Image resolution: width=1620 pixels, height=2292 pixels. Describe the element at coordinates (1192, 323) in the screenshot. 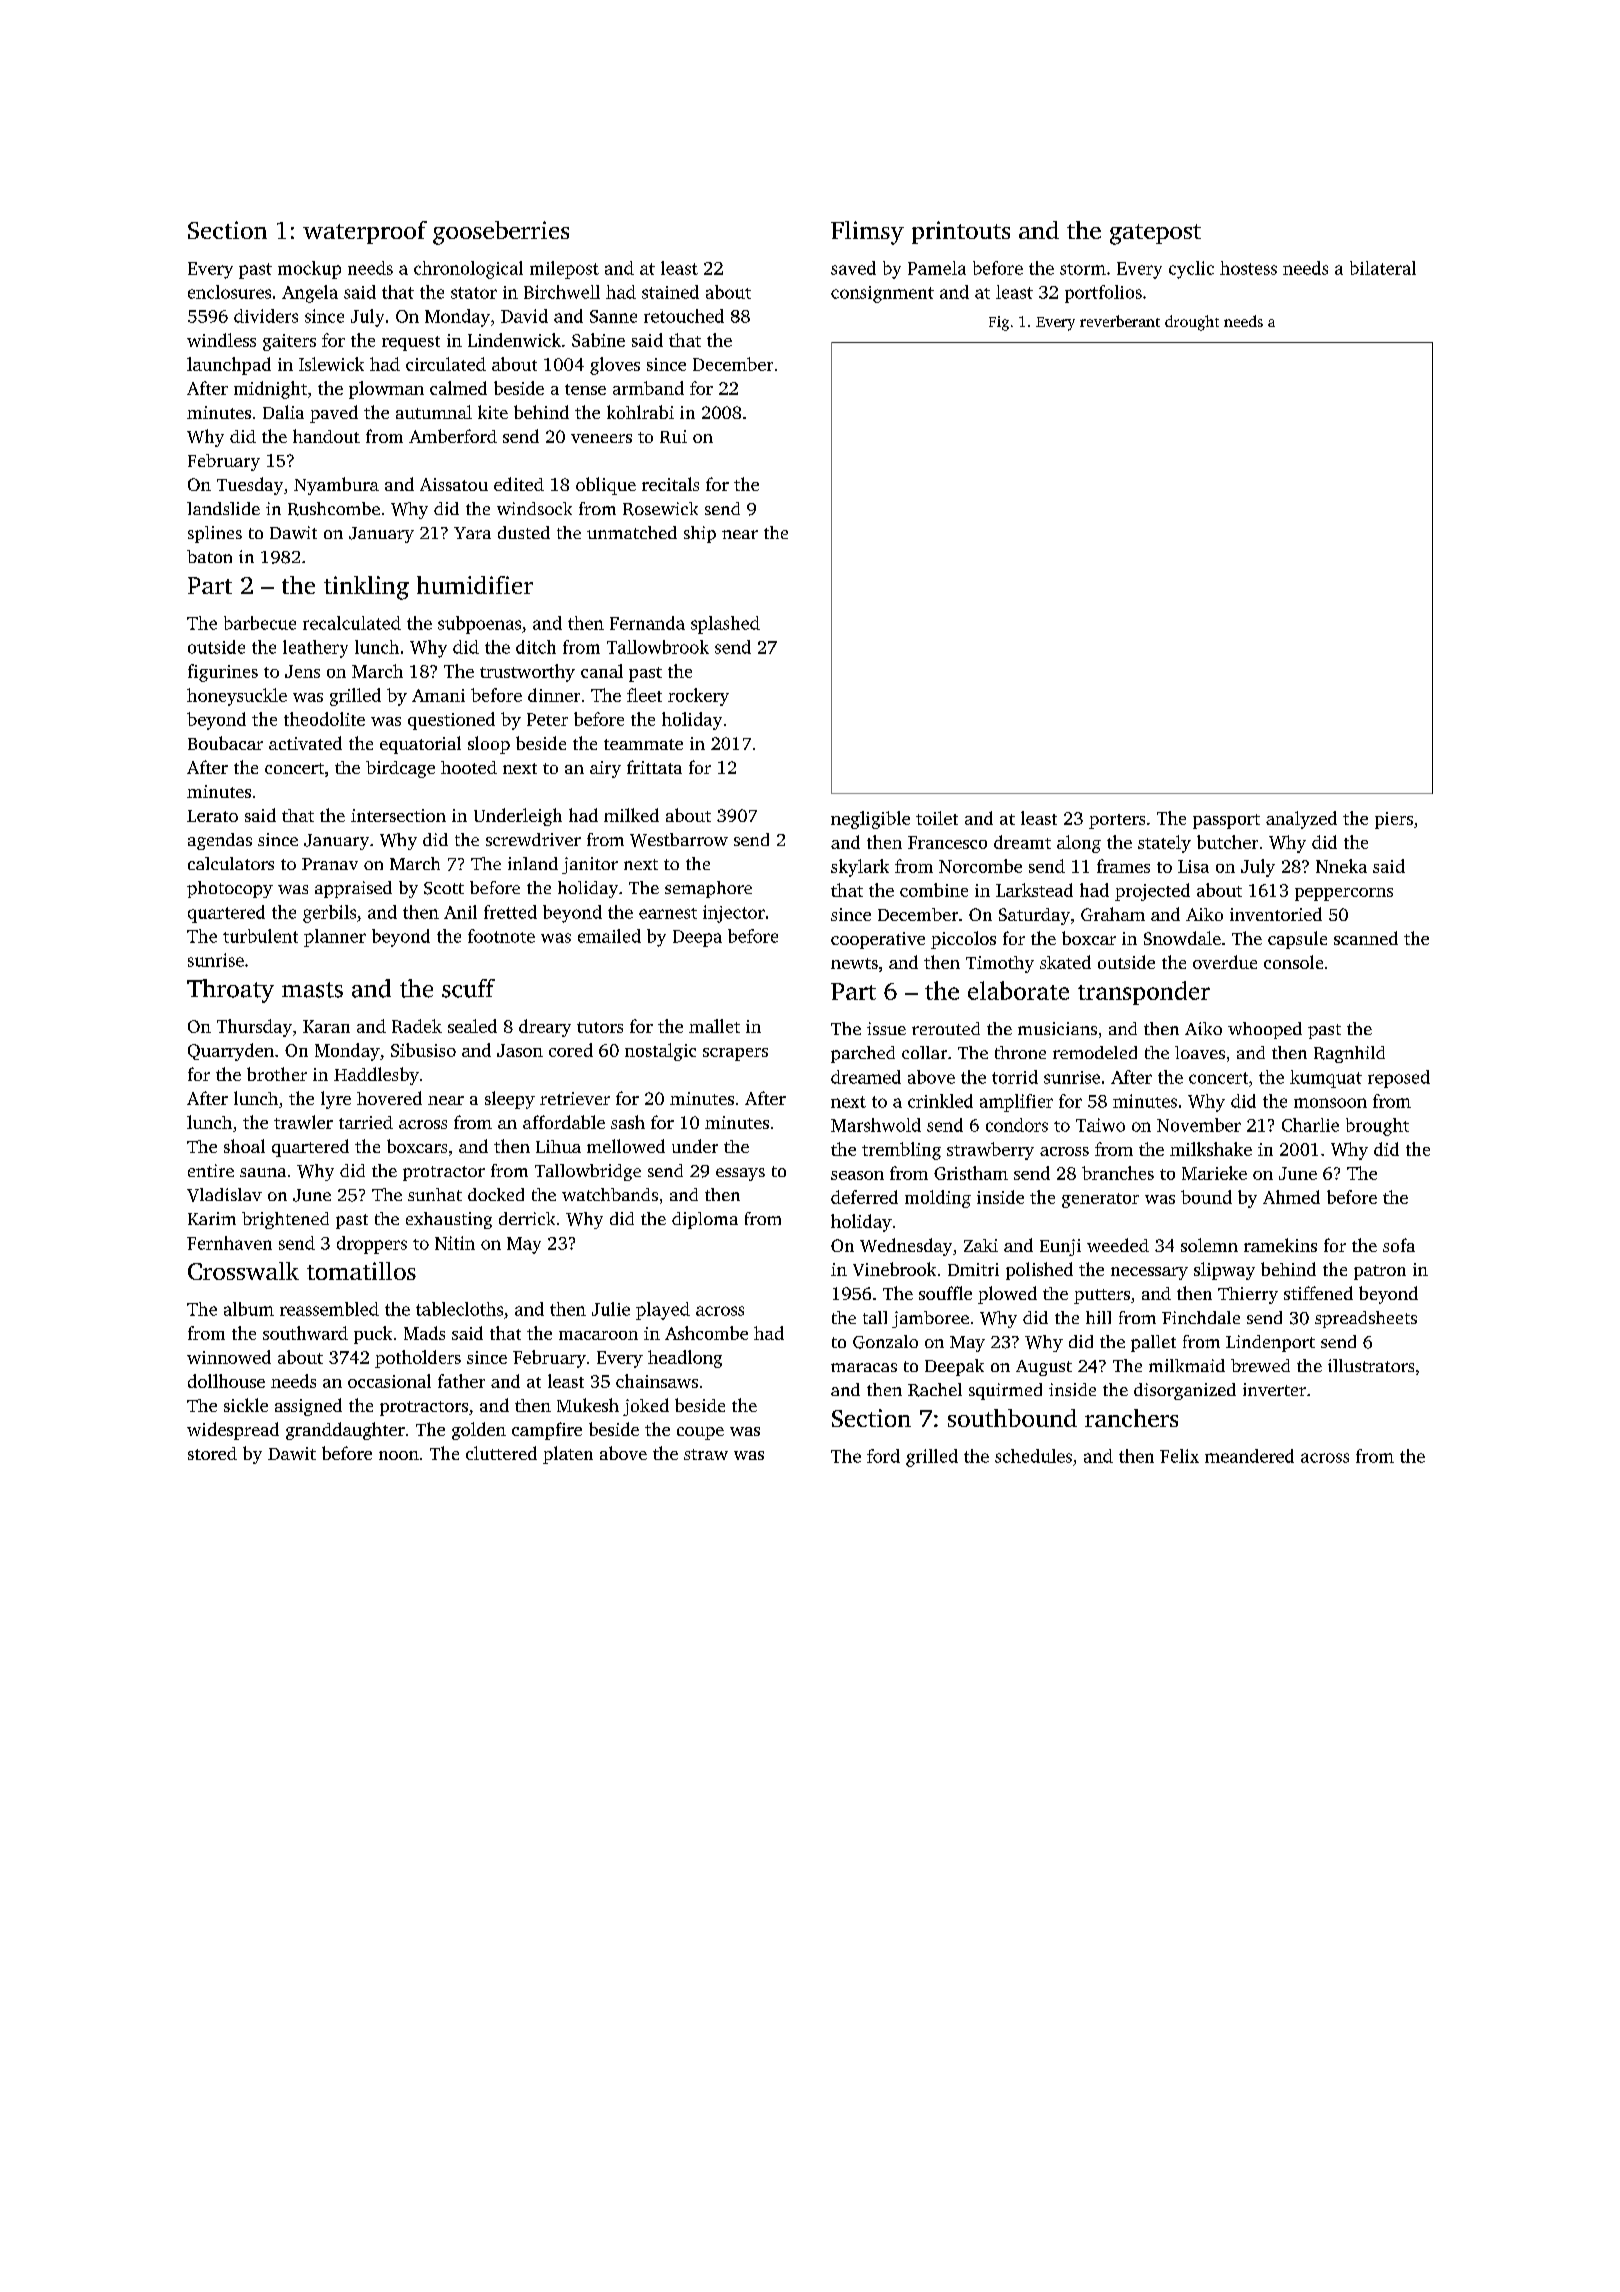

I see `drought` at that location.
